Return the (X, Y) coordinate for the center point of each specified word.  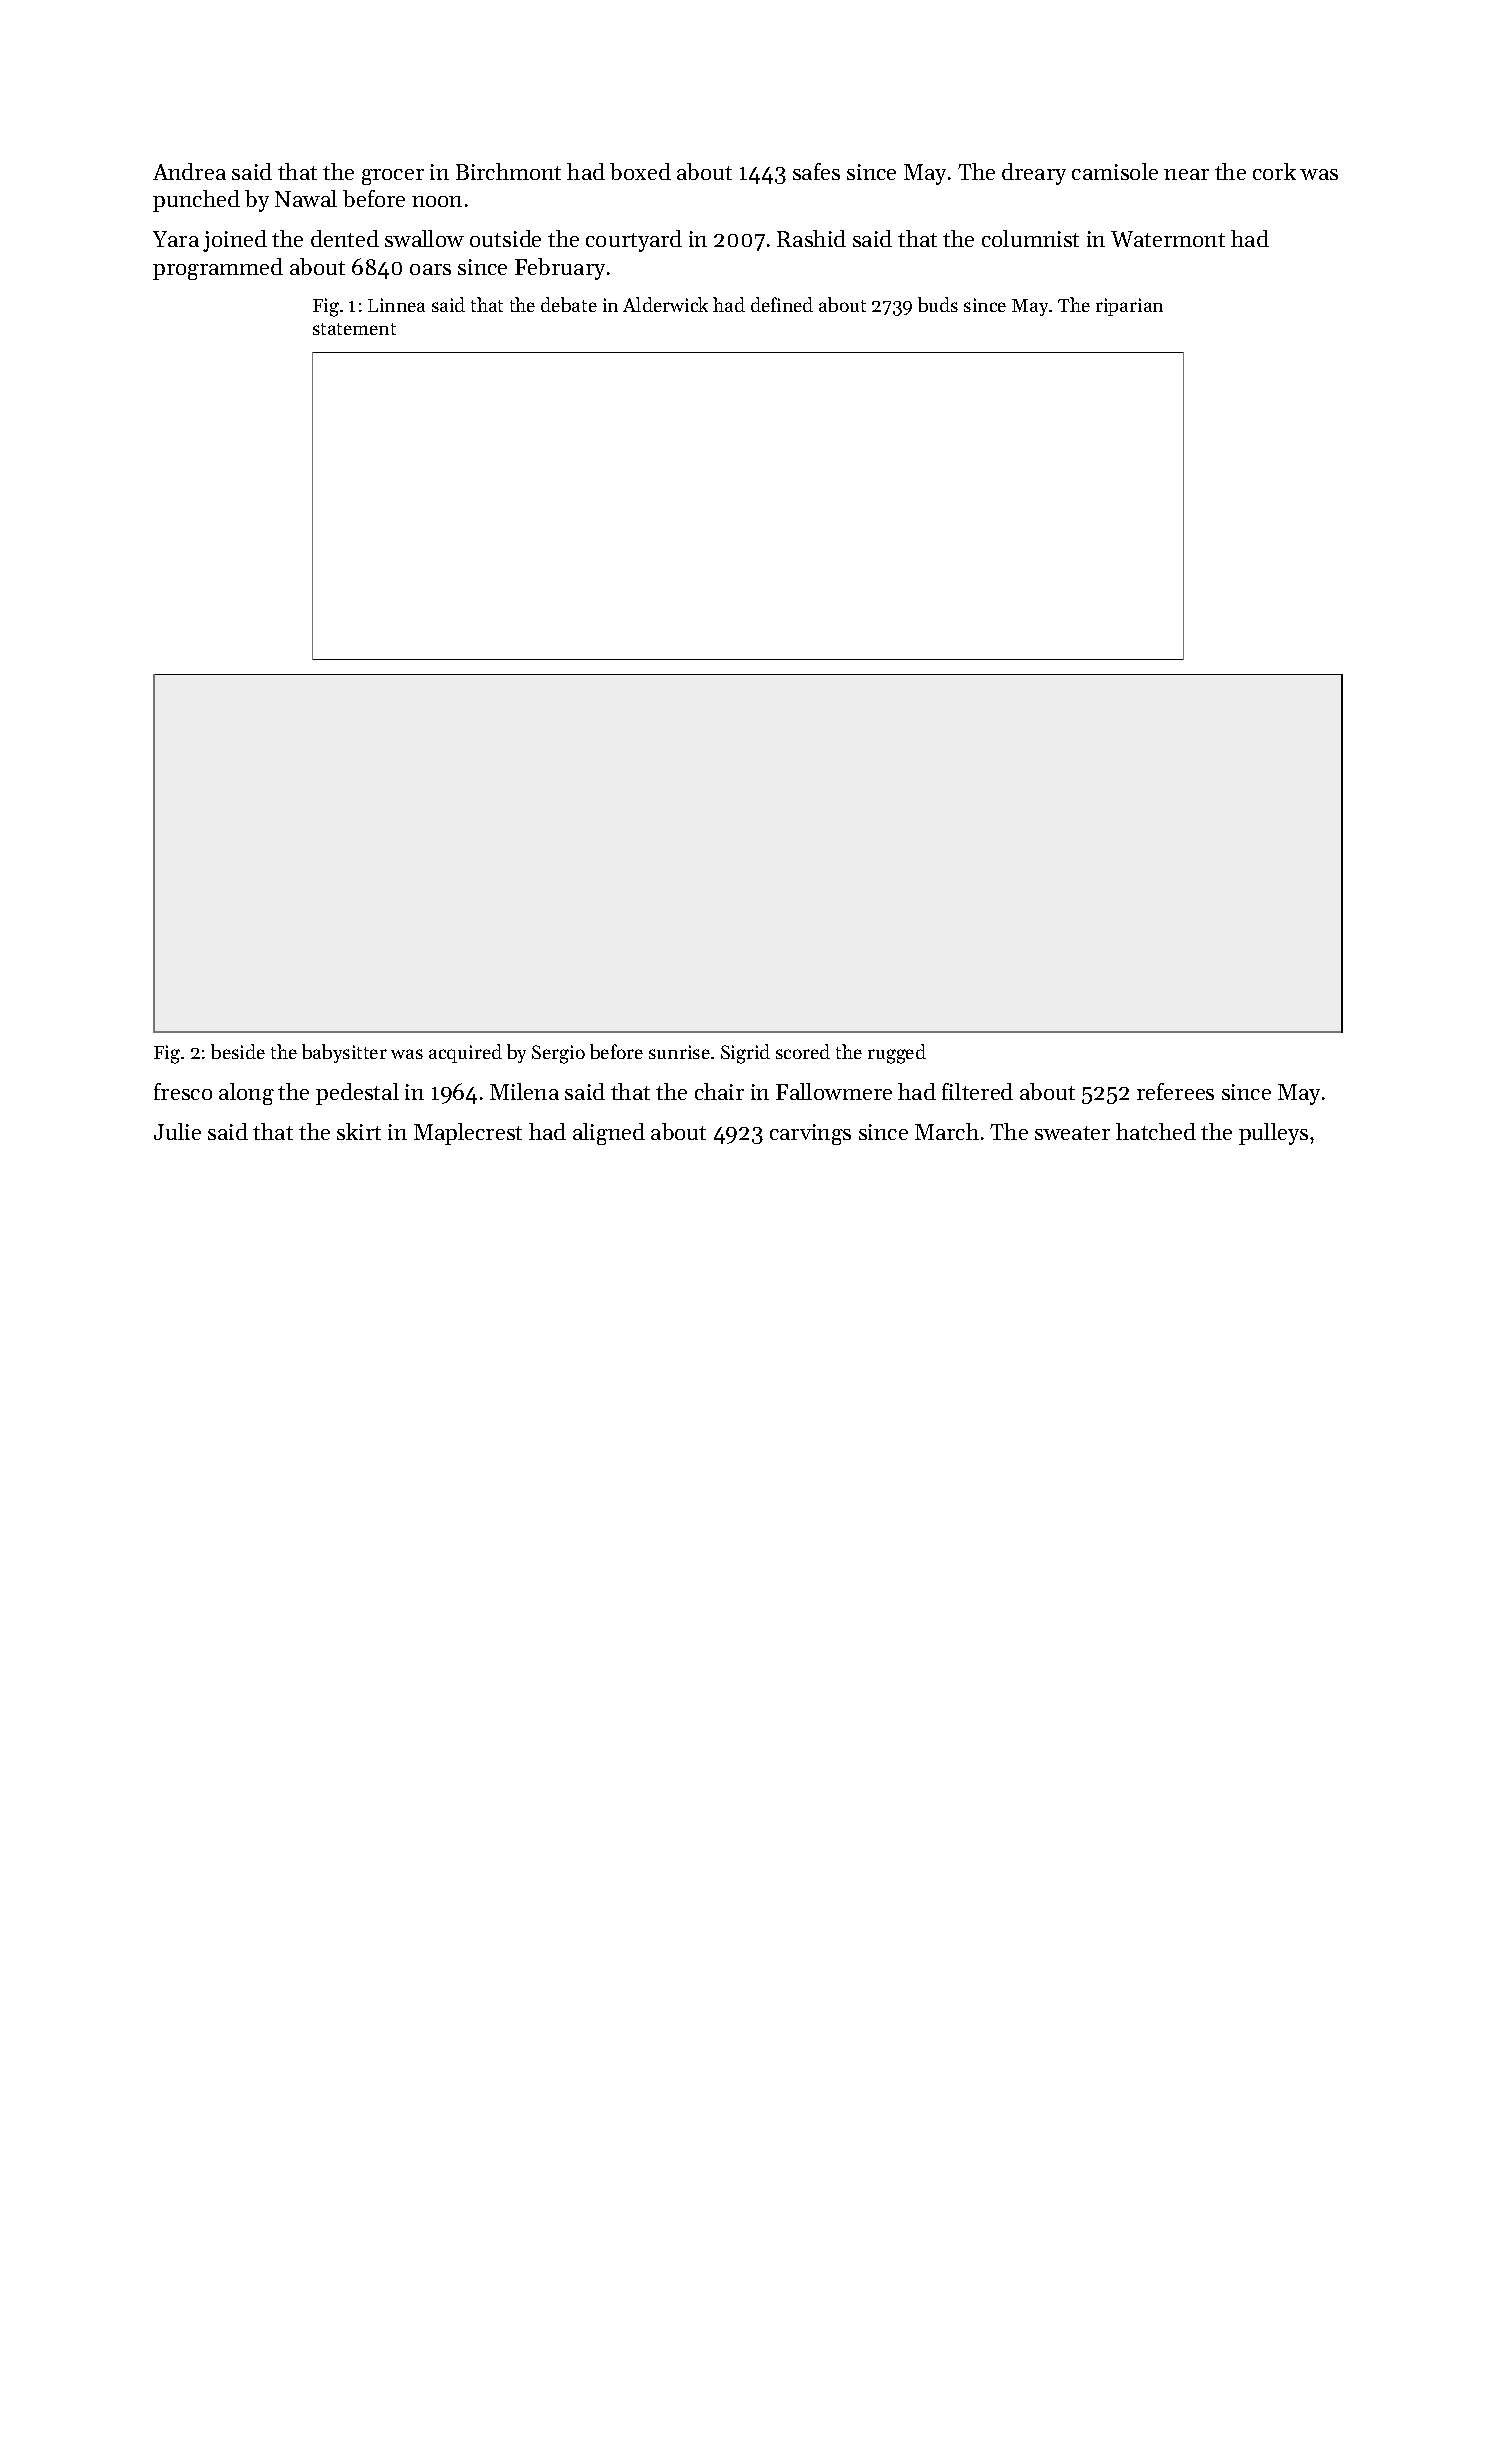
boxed (640, 171)
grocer (393, 177)
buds (938, 304)
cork (1274, 171)
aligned (609, 1134)
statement (354, 329)
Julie (177, 1131)
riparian (1129, 307)
